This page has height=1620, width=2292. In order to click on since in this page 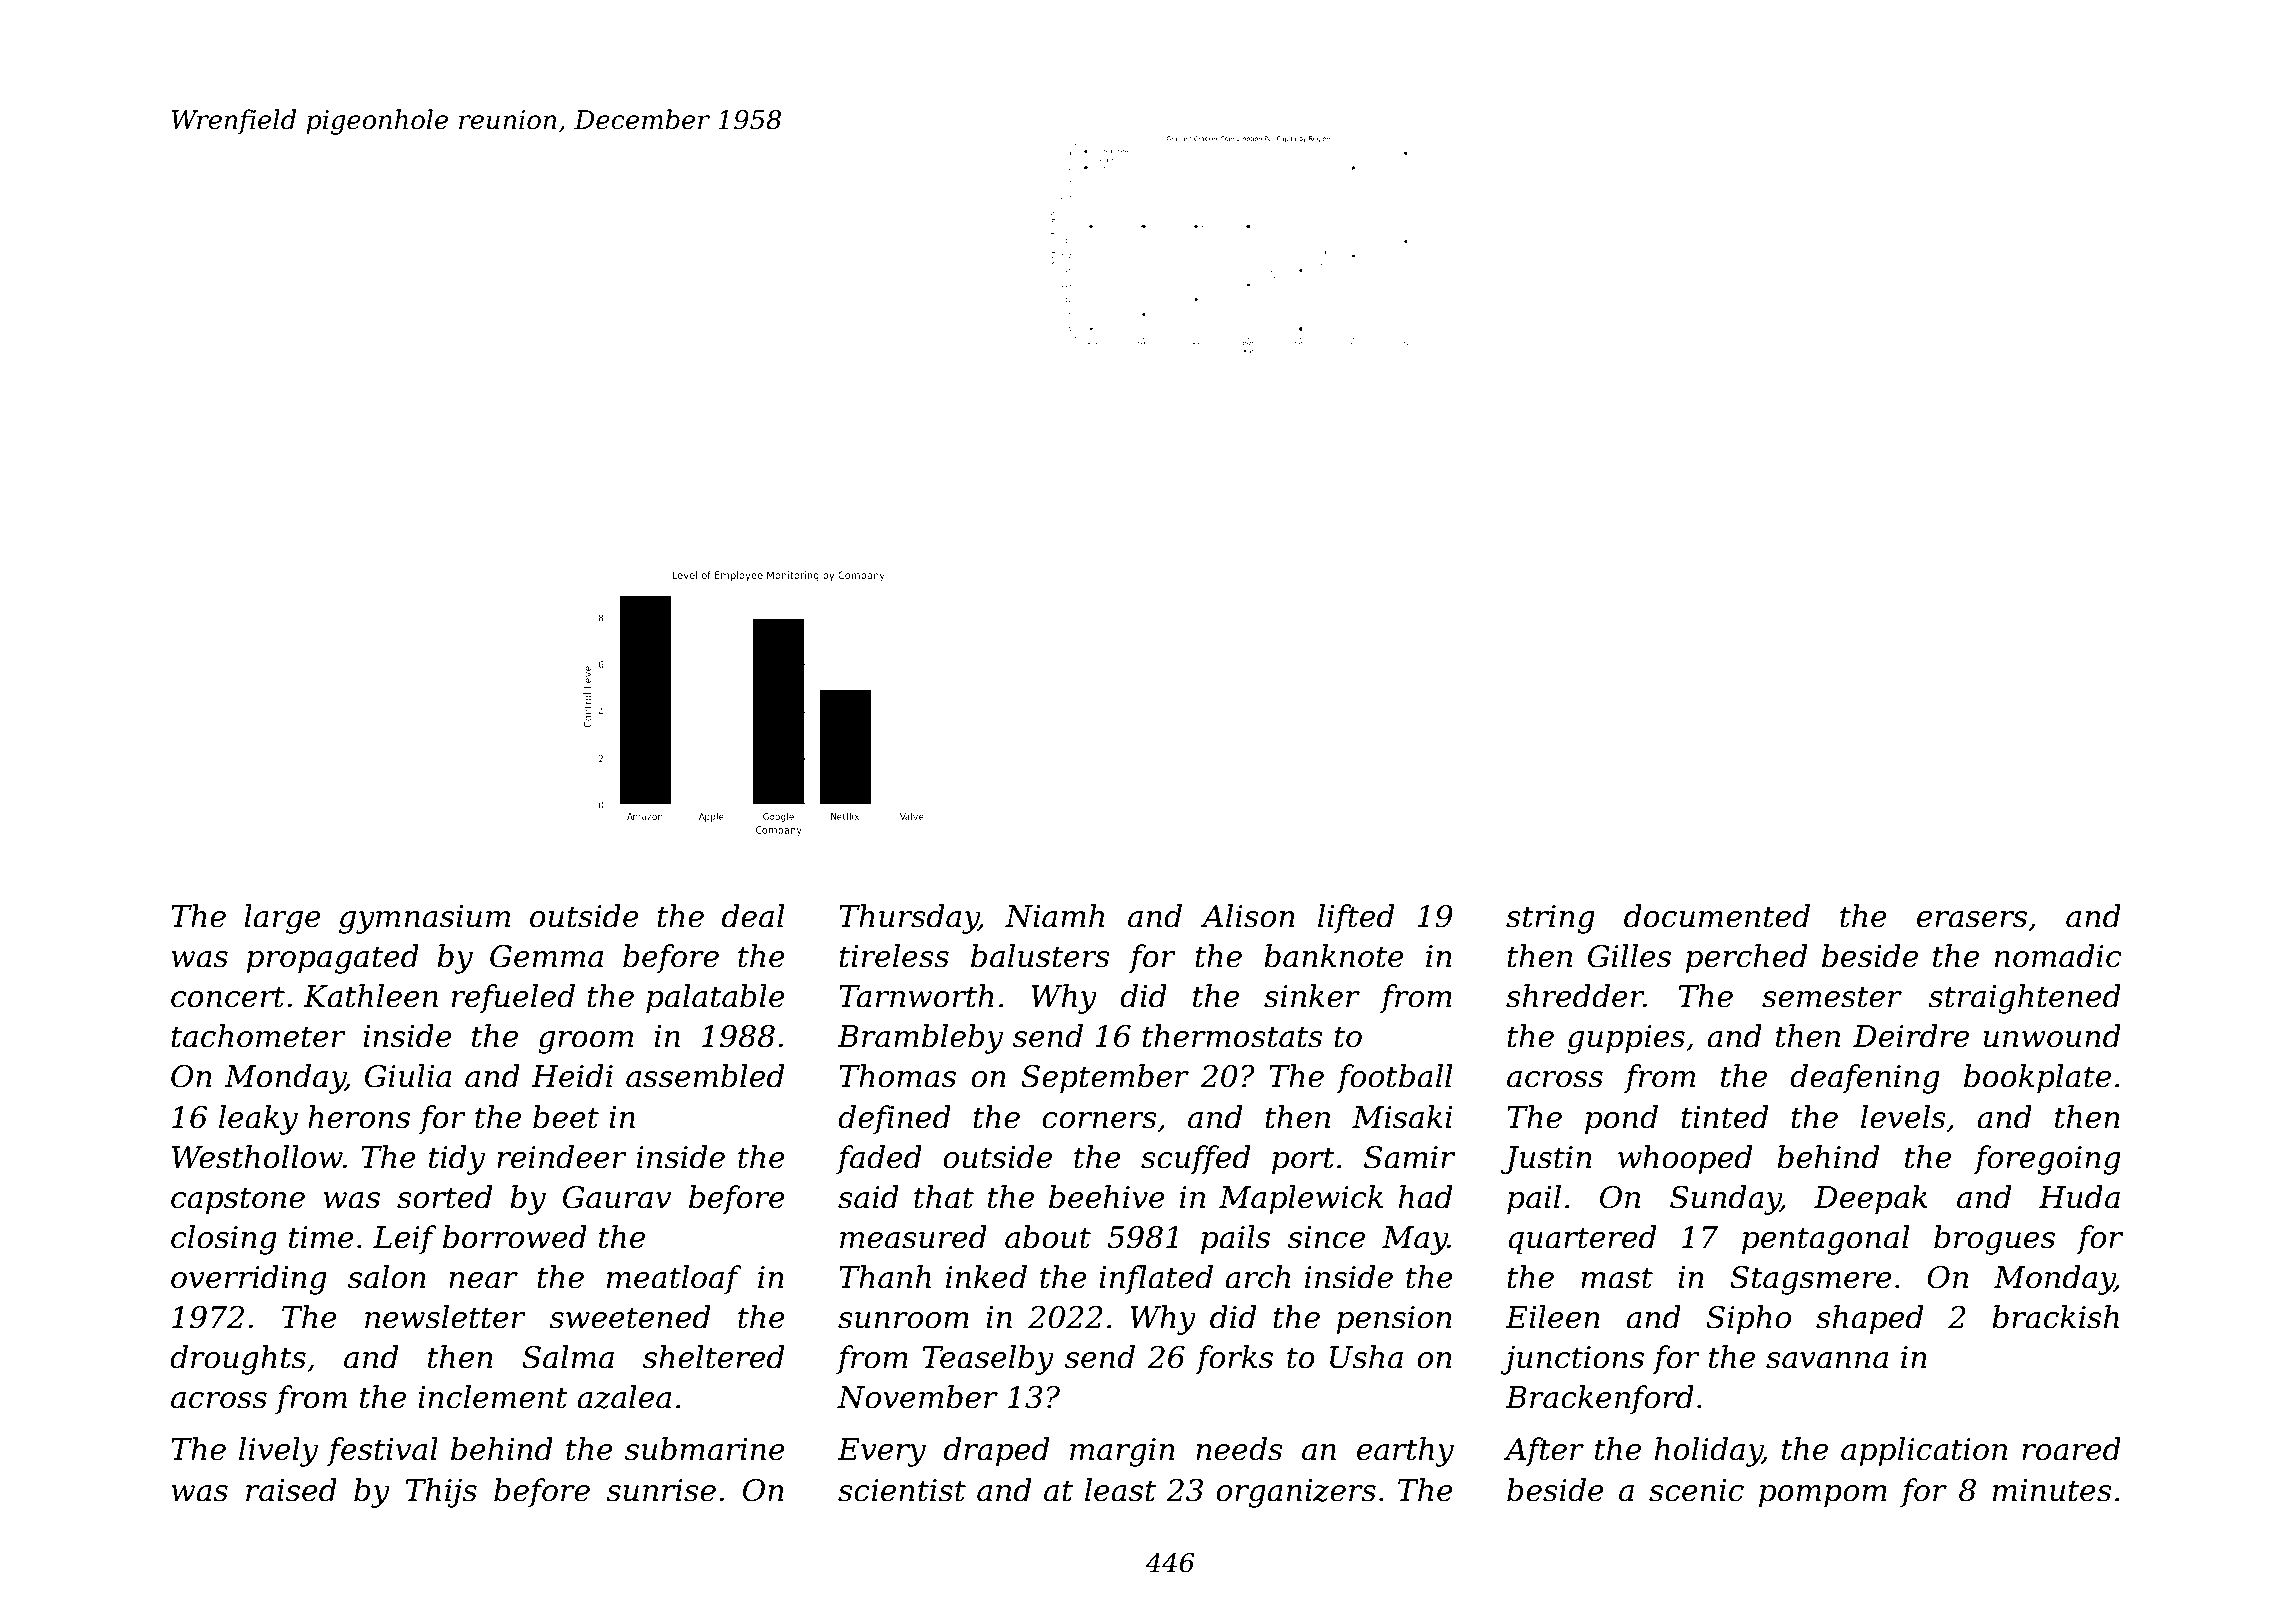, I will do `click(1326, 1237)`.
